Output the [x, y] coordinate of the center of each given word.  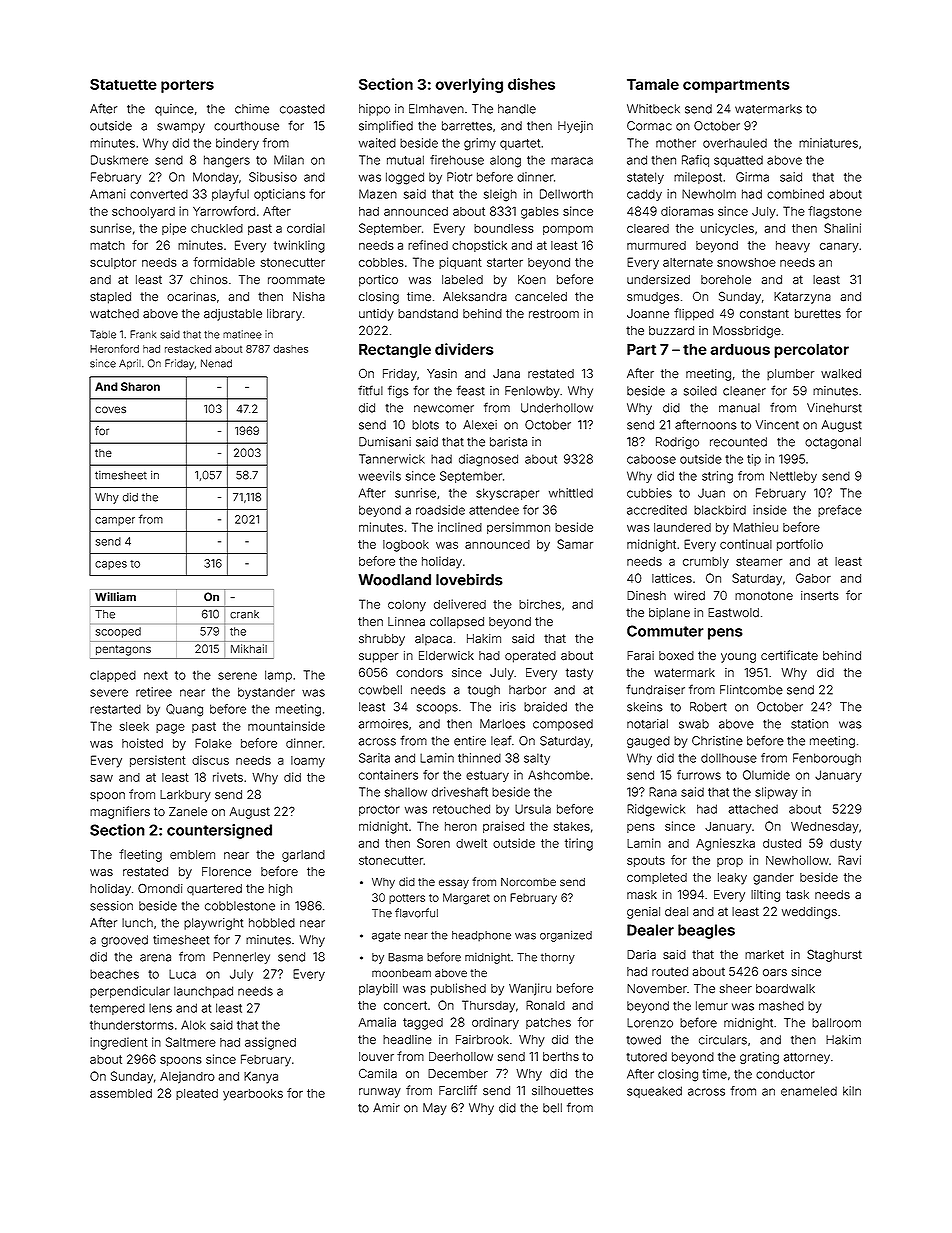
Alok [193, 1025]
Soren [433, 843]
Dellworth [566, 194]
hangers [227, 161]
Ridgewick [656, 810]
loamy [308, 762]
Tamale [653, 84]
